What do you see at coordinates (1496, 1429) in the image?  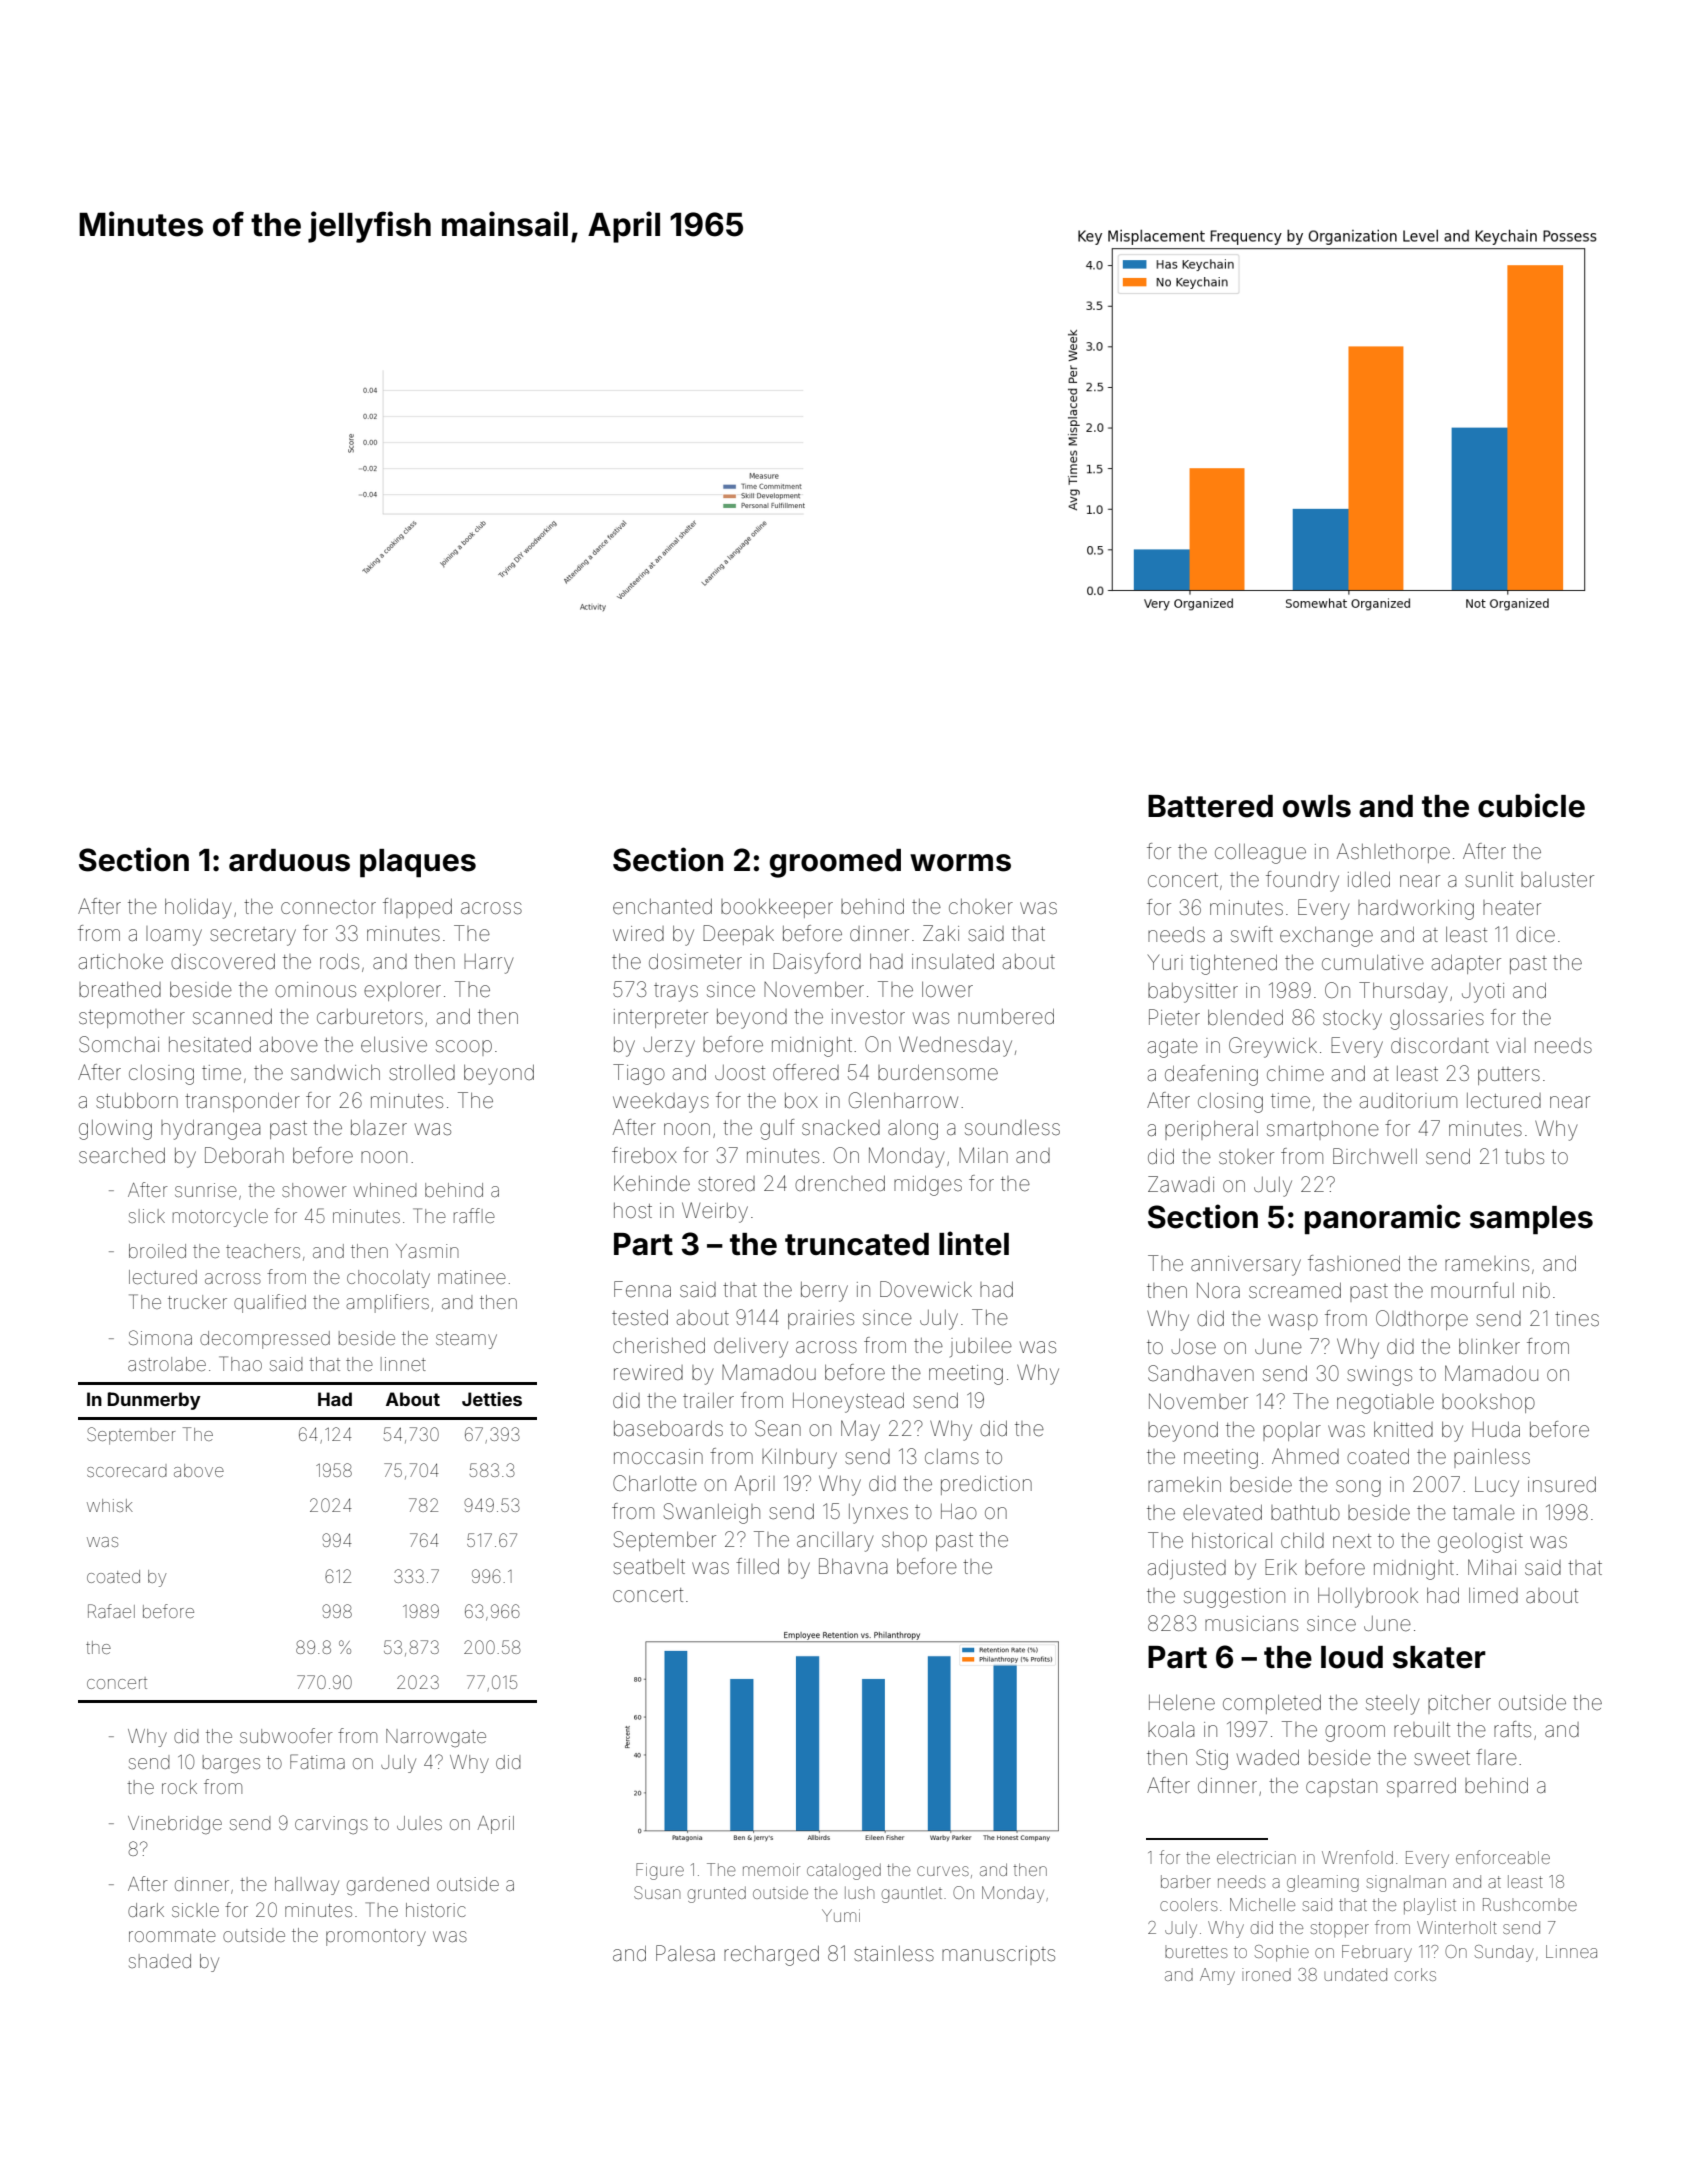 I see `Huda` at bounding box center [1496, 1429].
